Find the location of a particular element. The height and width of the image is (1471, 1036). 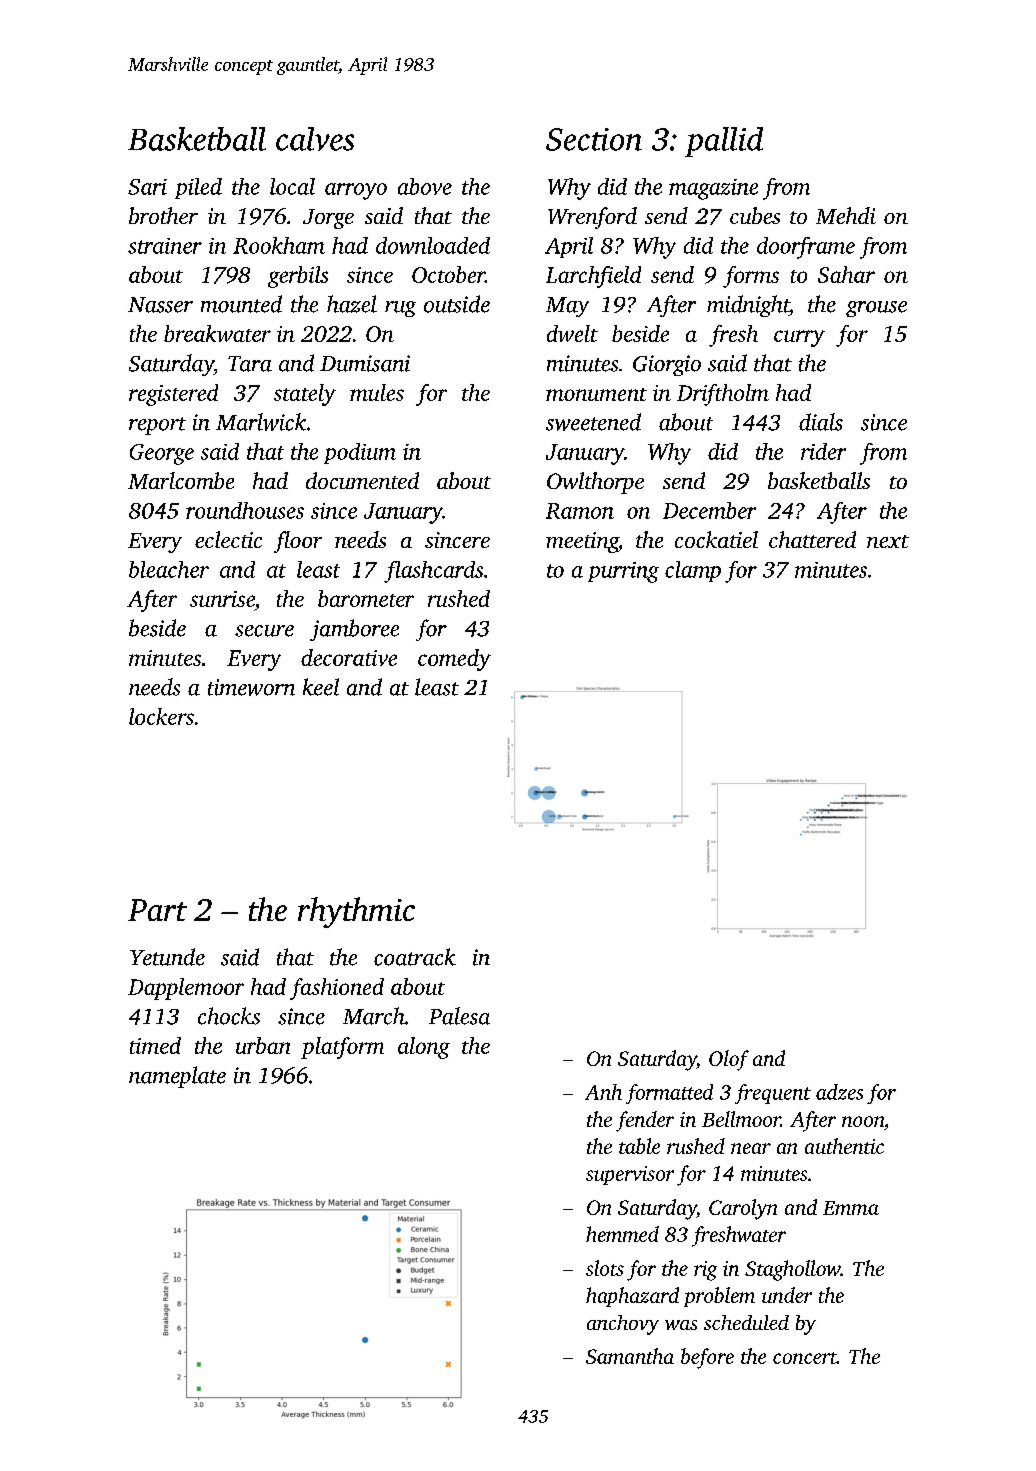

flashcards is located at coordinates (433, 572).
